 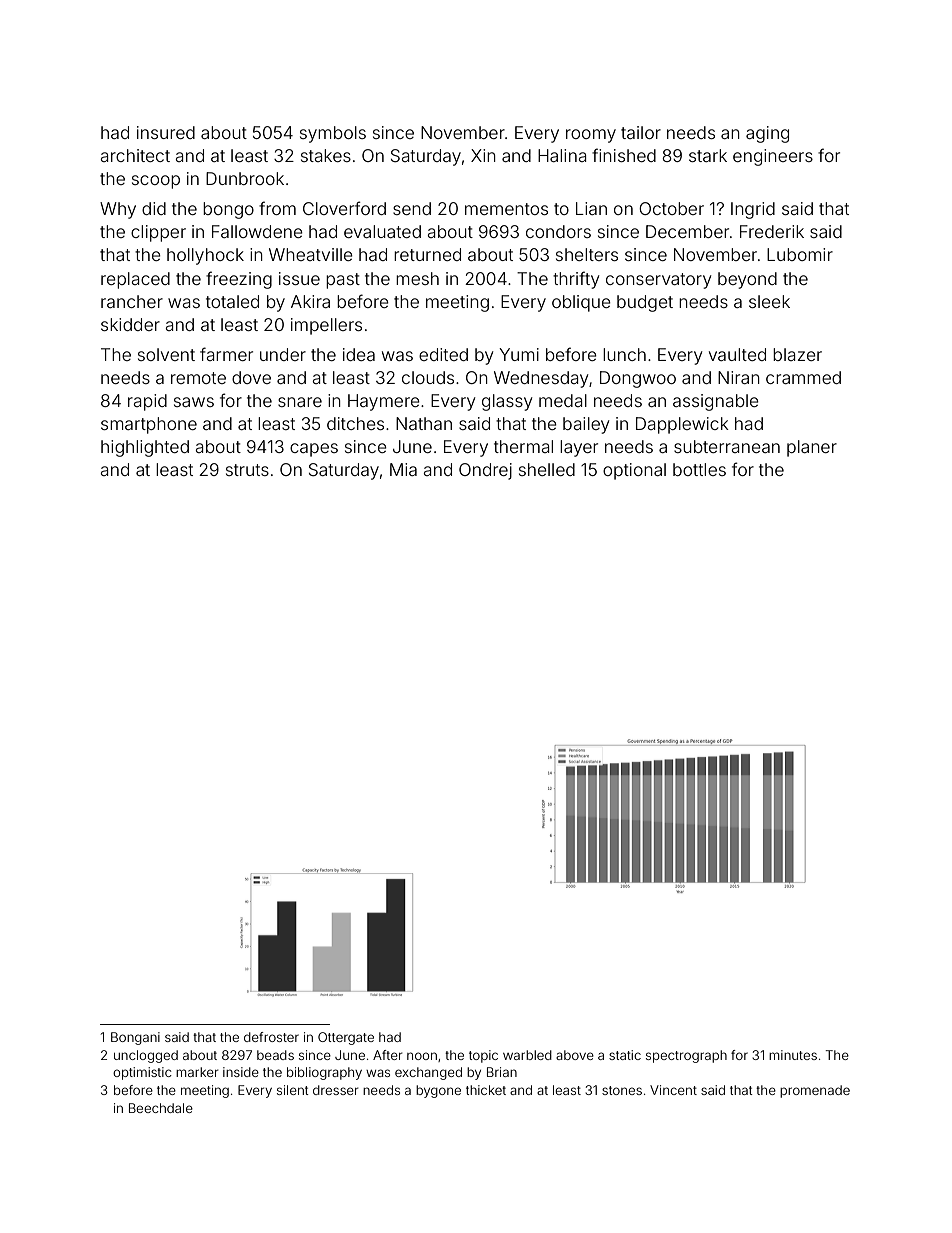 I want to click on insured, so click(x=166, y=132).
